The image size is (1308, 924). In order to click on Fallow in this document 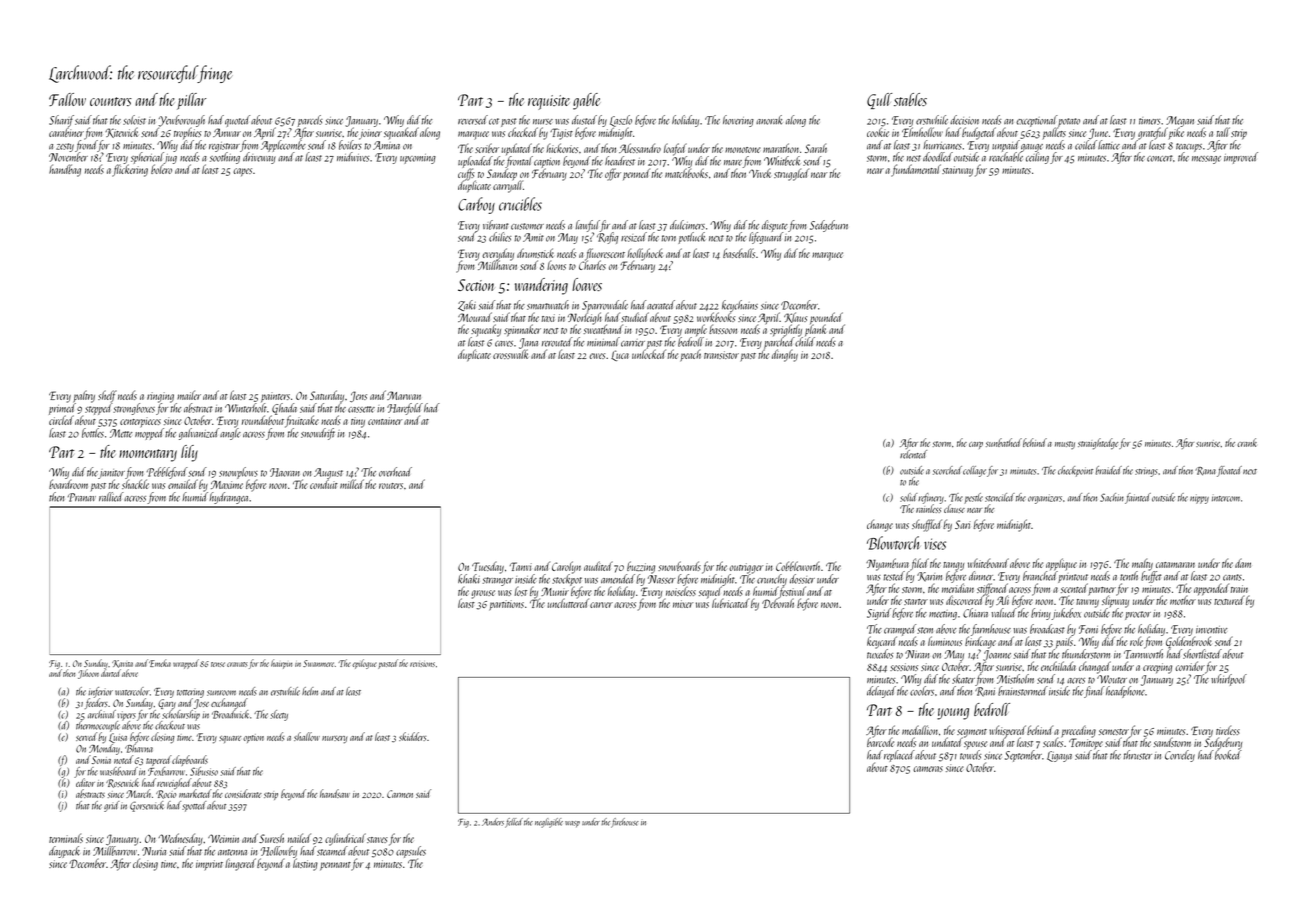, I will do `click(67, 99)`.
